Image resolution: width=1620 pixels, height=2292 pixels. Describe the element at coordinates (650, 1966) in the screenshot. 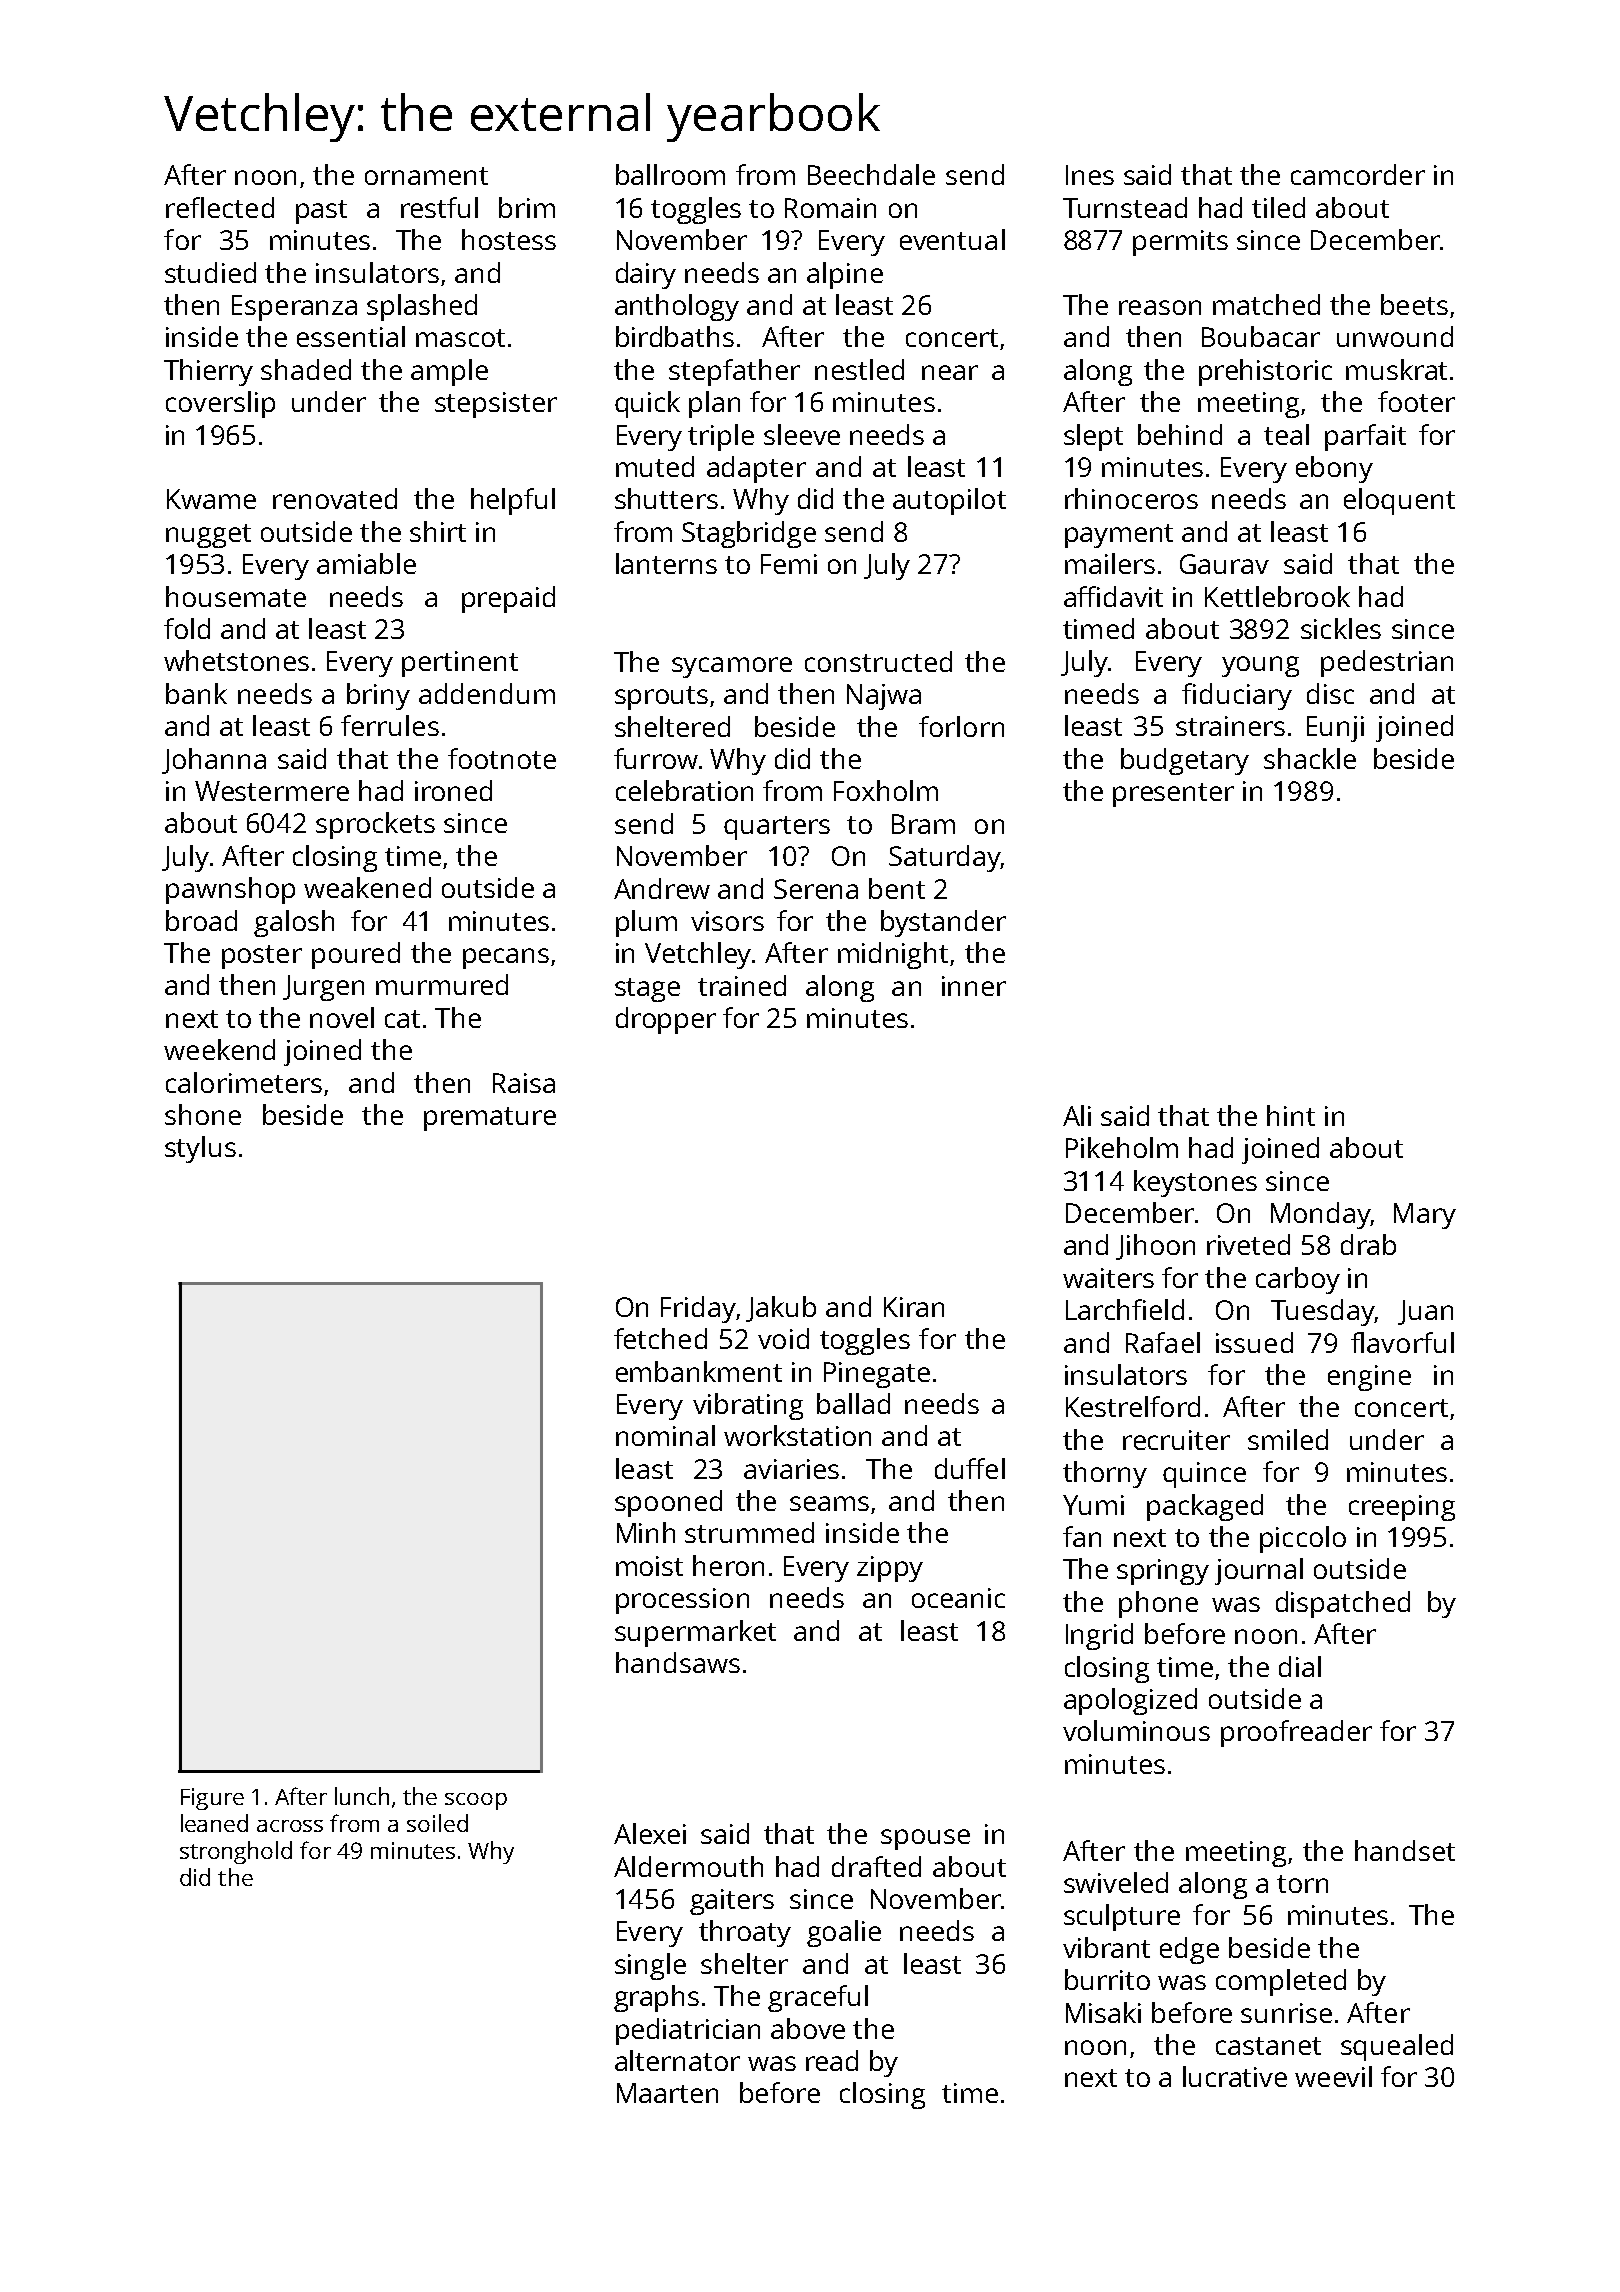

I see `single` at that location.
